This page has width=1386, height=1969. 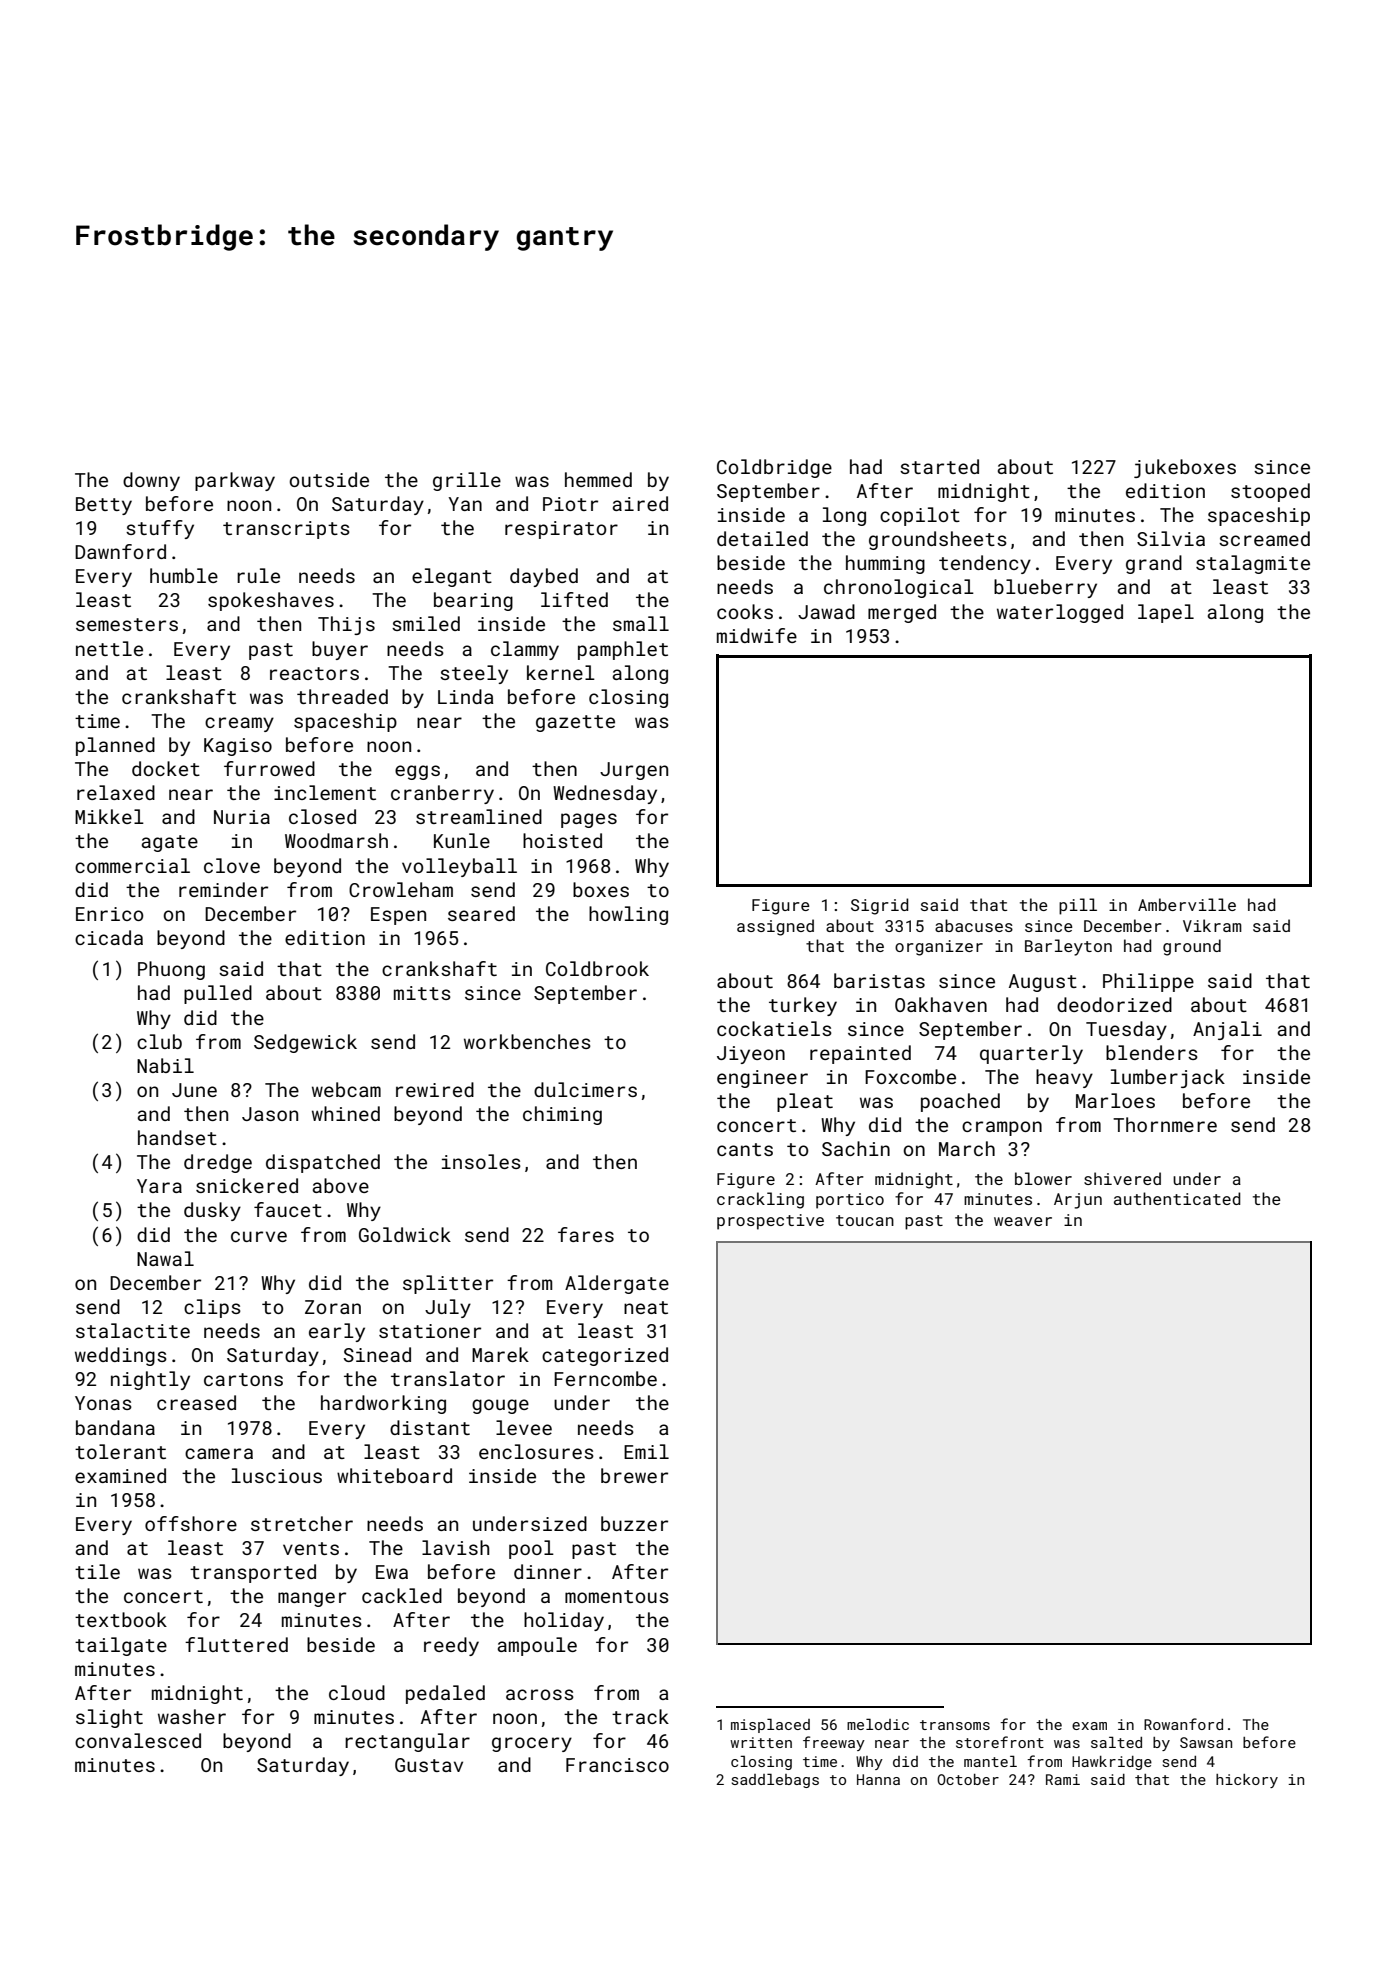 I want to click on fluttered, so click(x=236, y=1644).
